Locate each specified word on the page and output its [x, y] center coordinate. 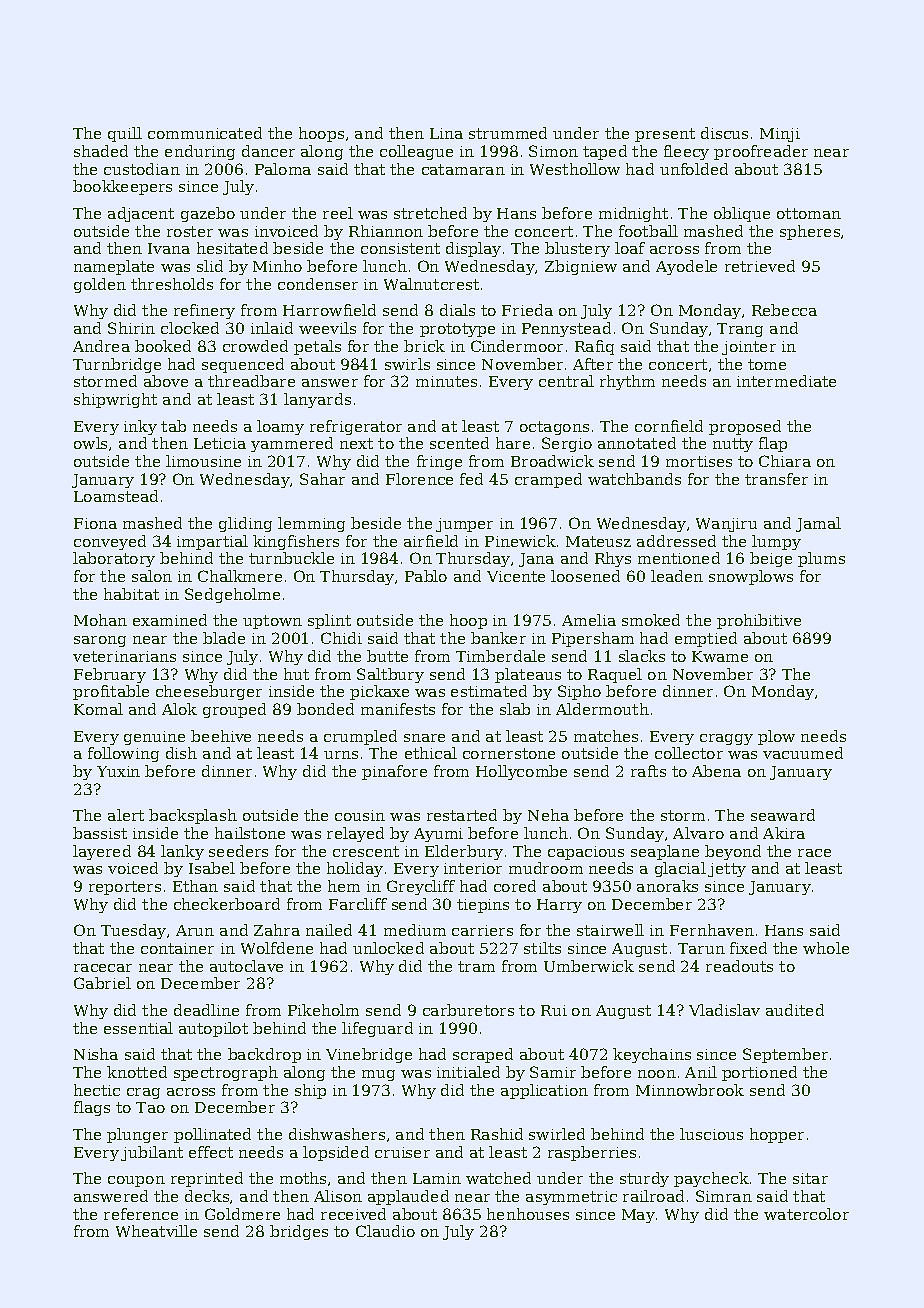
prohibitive [759, 621]
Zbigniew [581, 267]
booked [163, 346]
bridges [299, 1232]
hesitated [232, 248]
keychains [652, 1055]
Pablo [426, 576]
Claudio [385, 1231]
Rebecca [784, 310]
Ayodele [686, 267]
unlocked [388, 948]
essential [138, 1028]
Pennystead [566, 329]
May [638, 1216]
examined [170, 620]
